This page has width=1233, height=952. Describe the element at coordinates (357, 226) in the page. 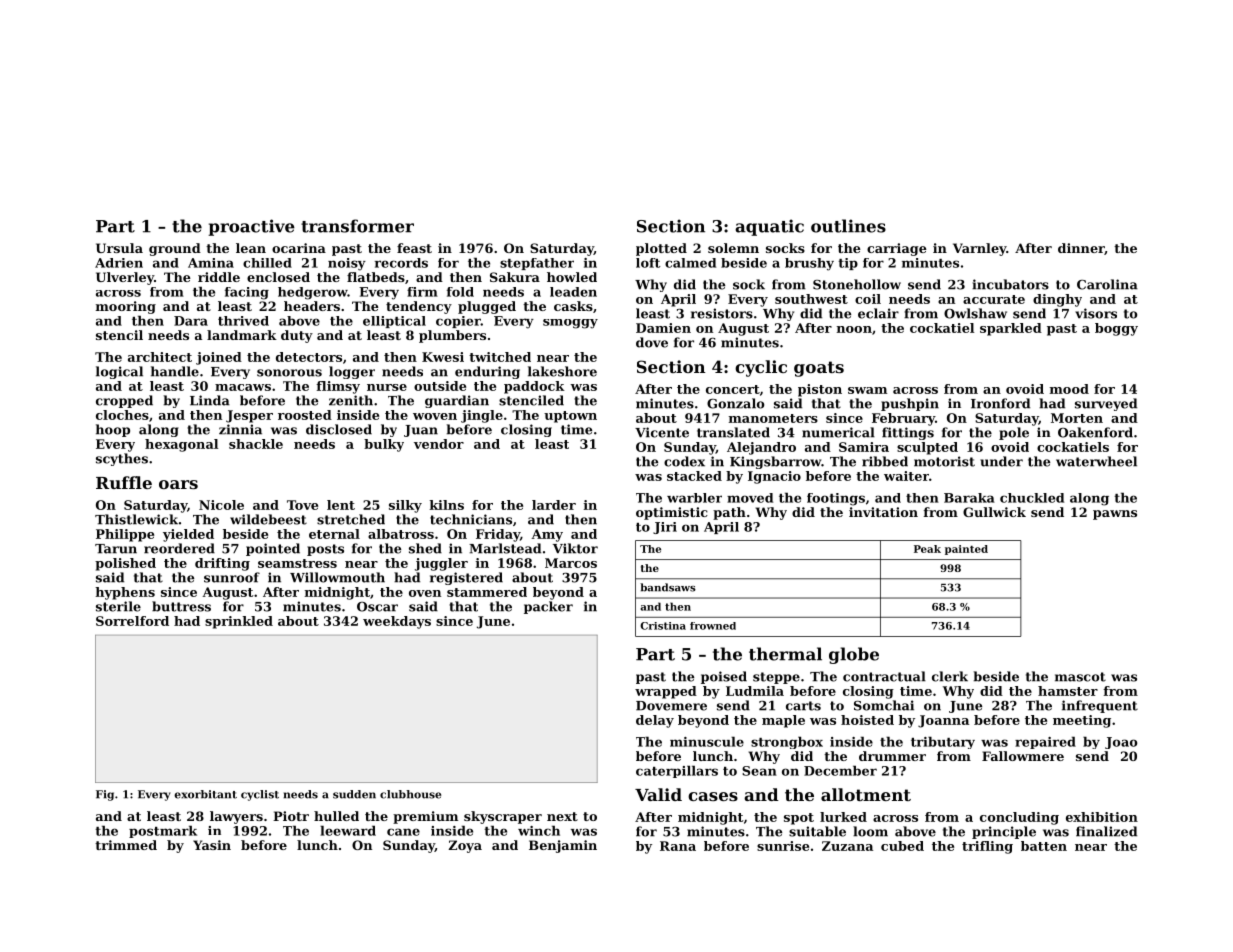

I see `transformer` at that location.
